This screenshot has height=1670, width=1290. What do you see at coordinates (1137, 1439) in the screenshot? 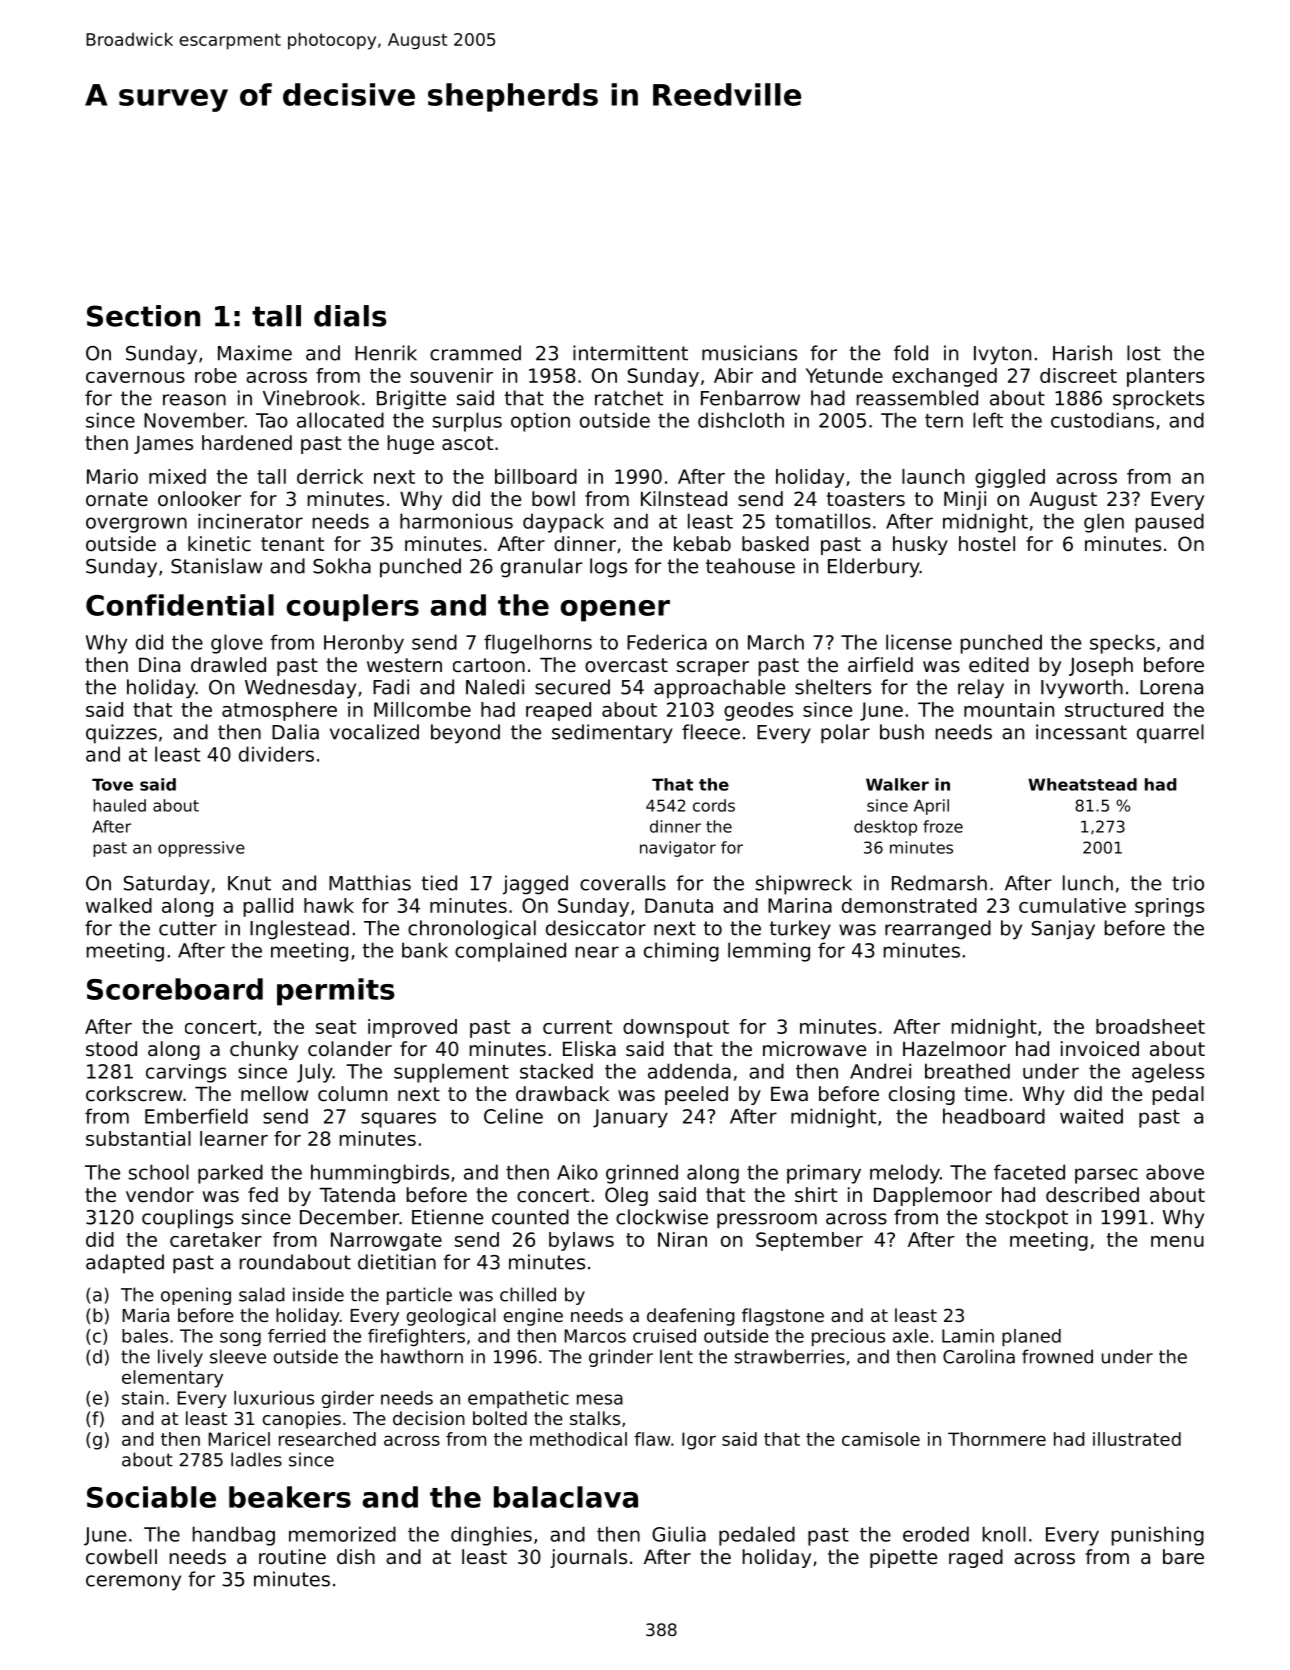
I see `illustrated` at bounding box center [1137, 1439].
